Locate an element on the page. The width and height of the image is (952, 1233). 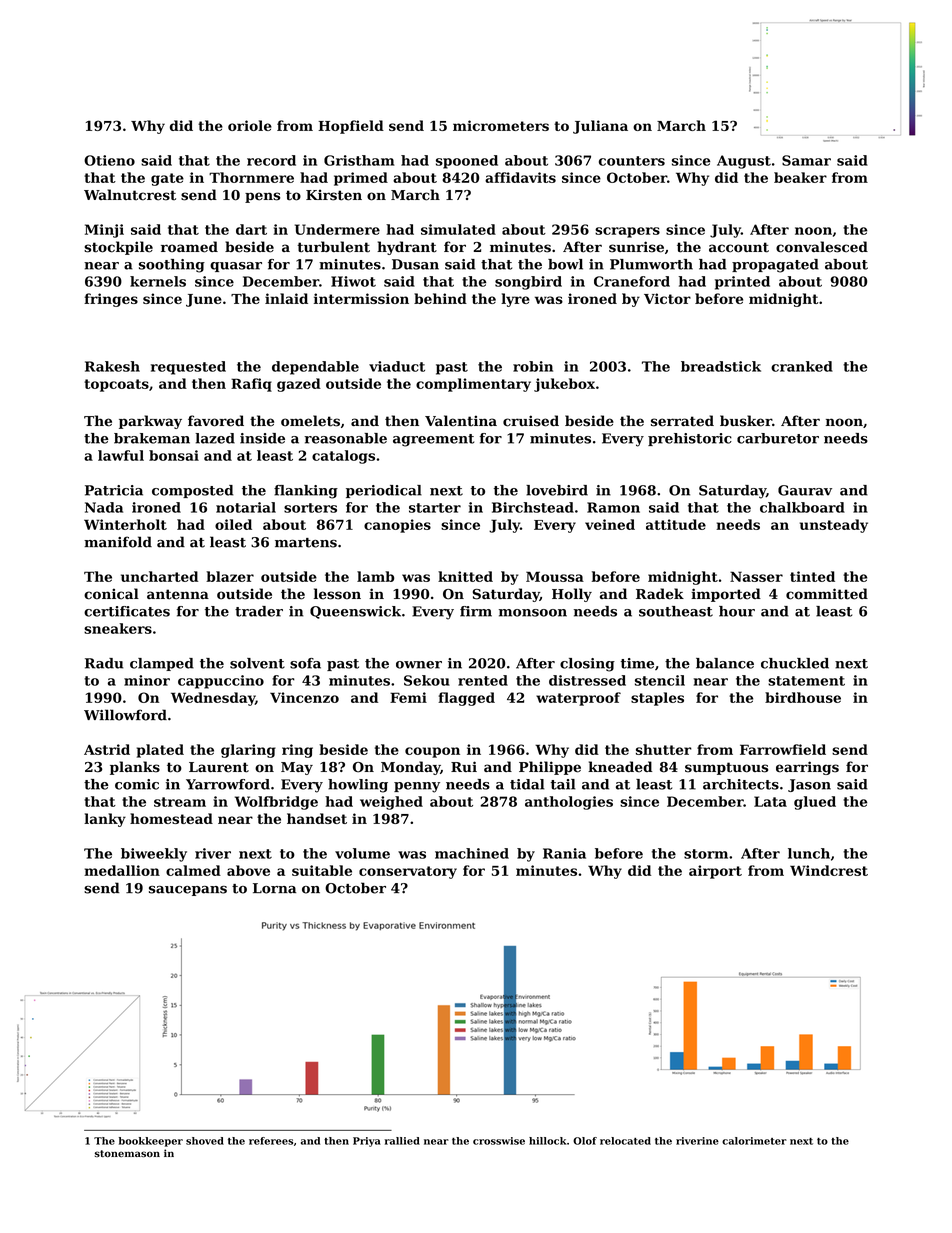
dependable is located at coordinates (315, 368).
